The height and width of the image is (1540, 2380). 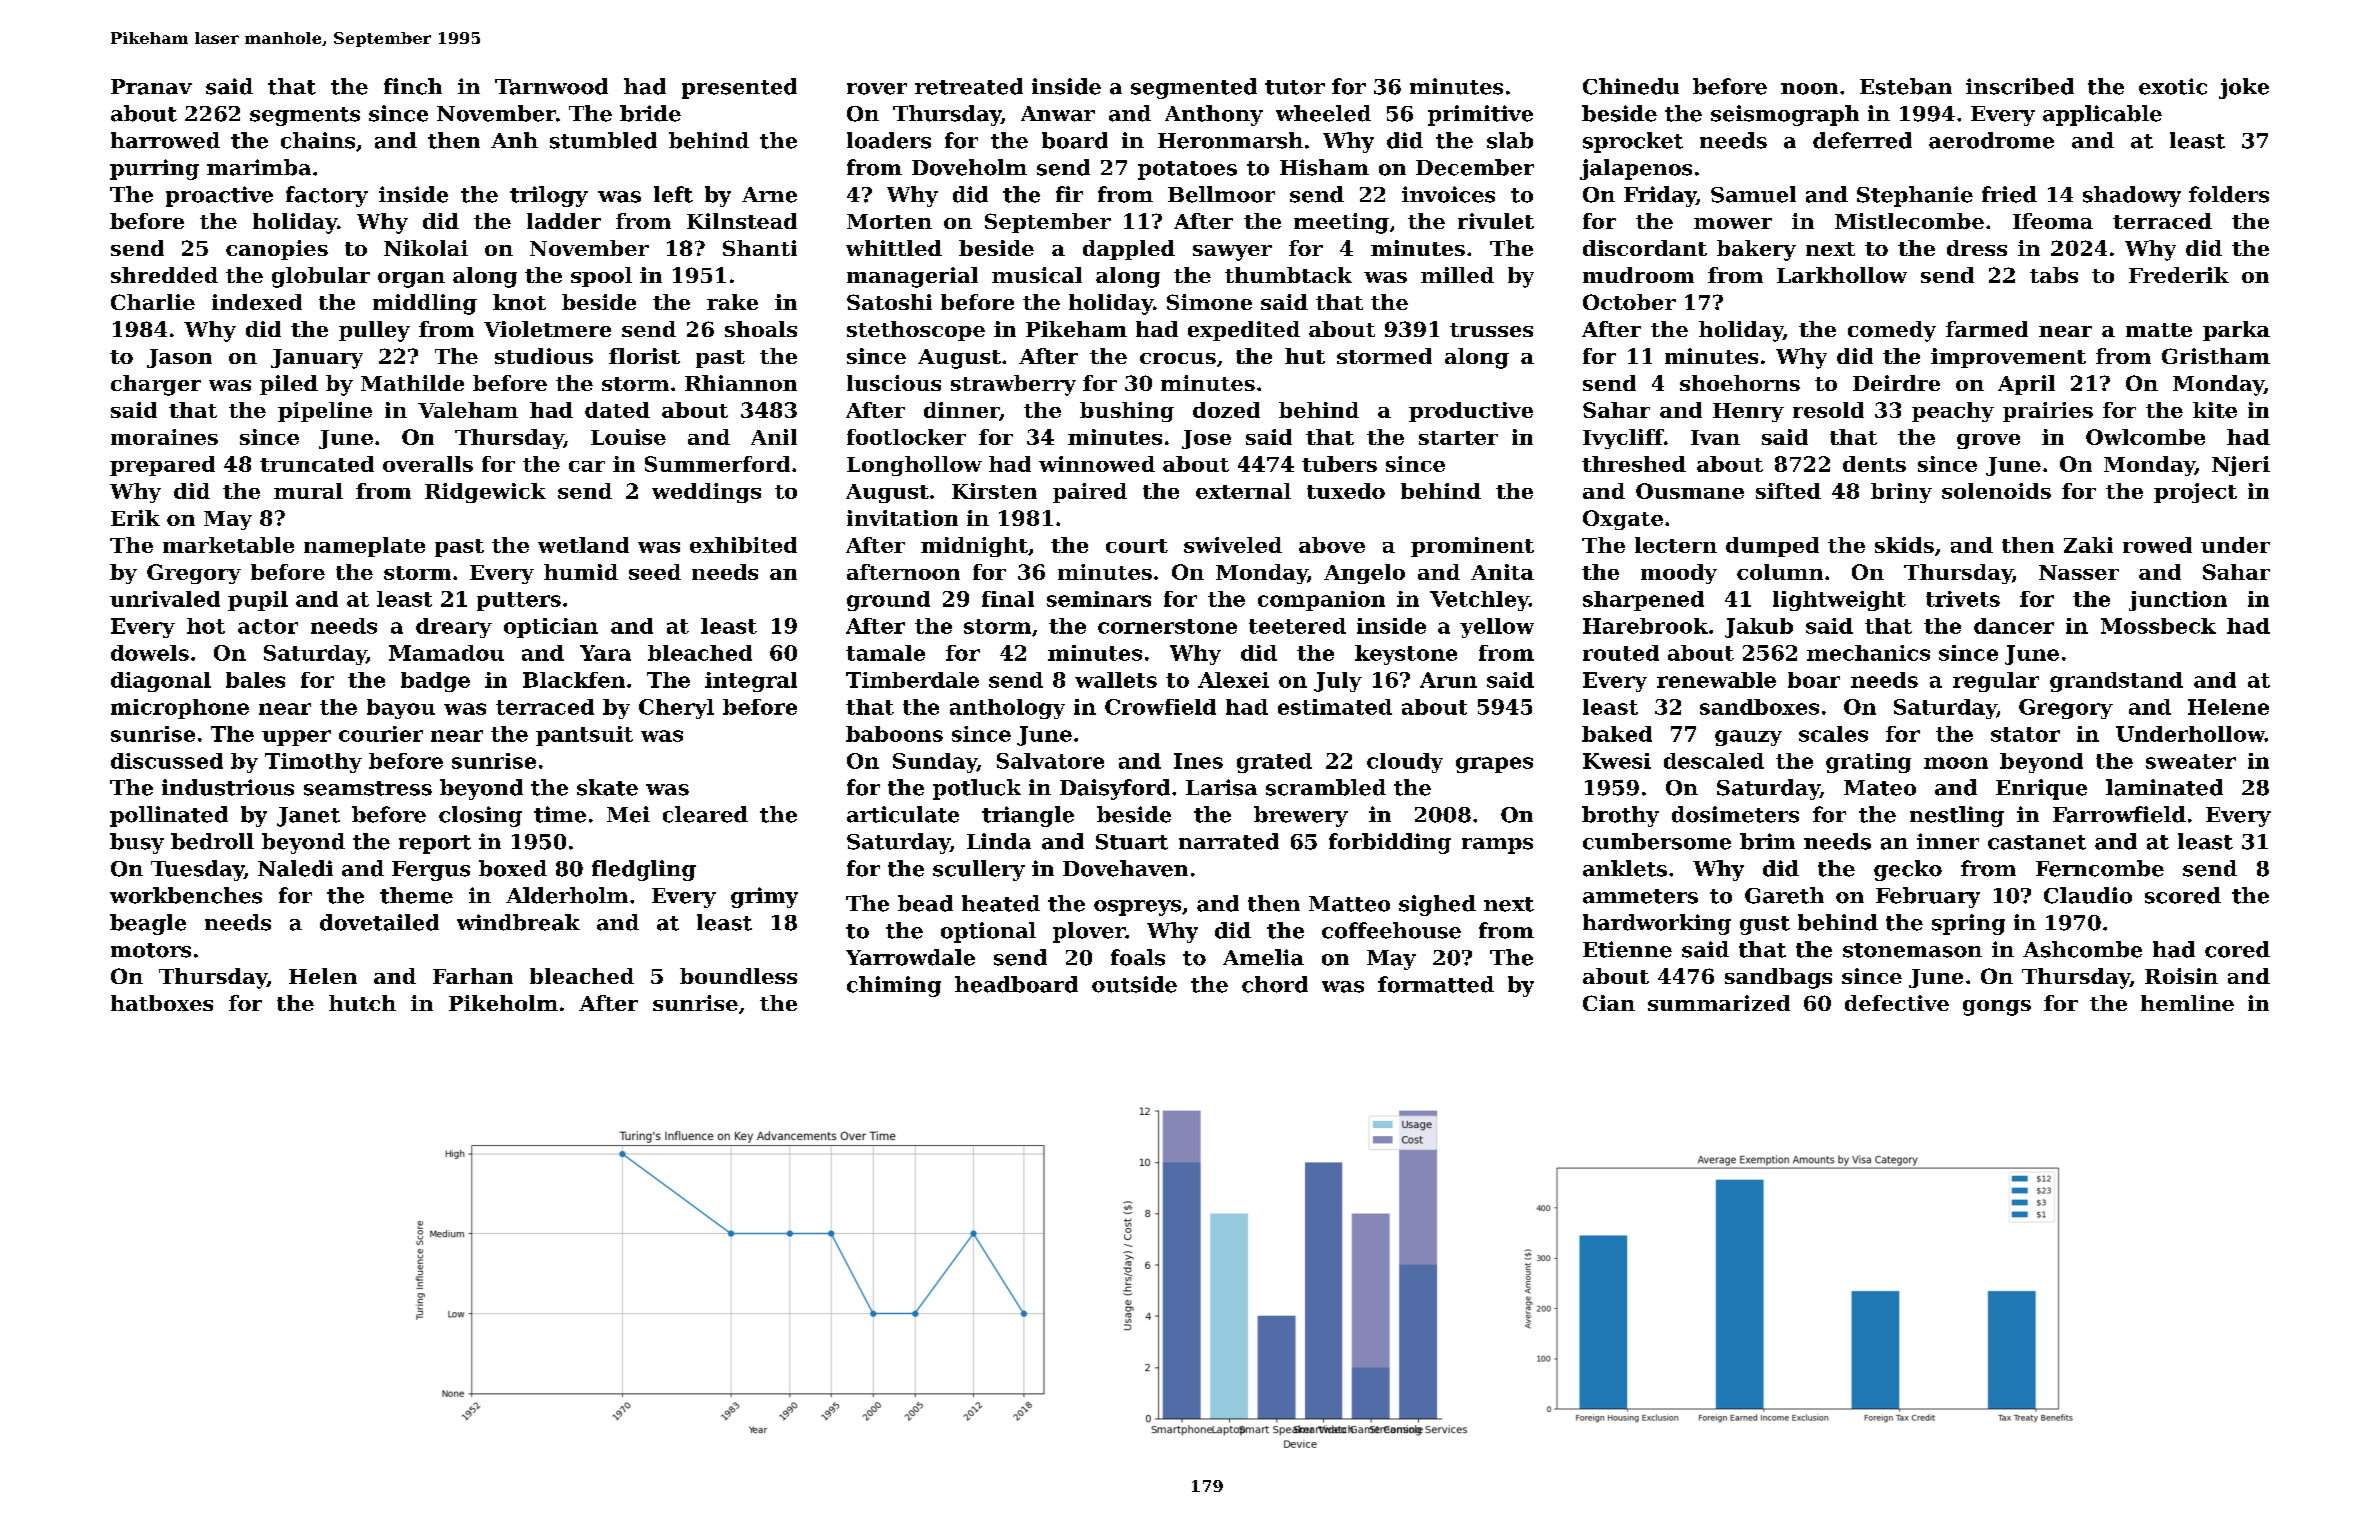 What do you see at coordinates (2054, 275) in the image?
I see `tabs` at bounding box center [2054, 275].
